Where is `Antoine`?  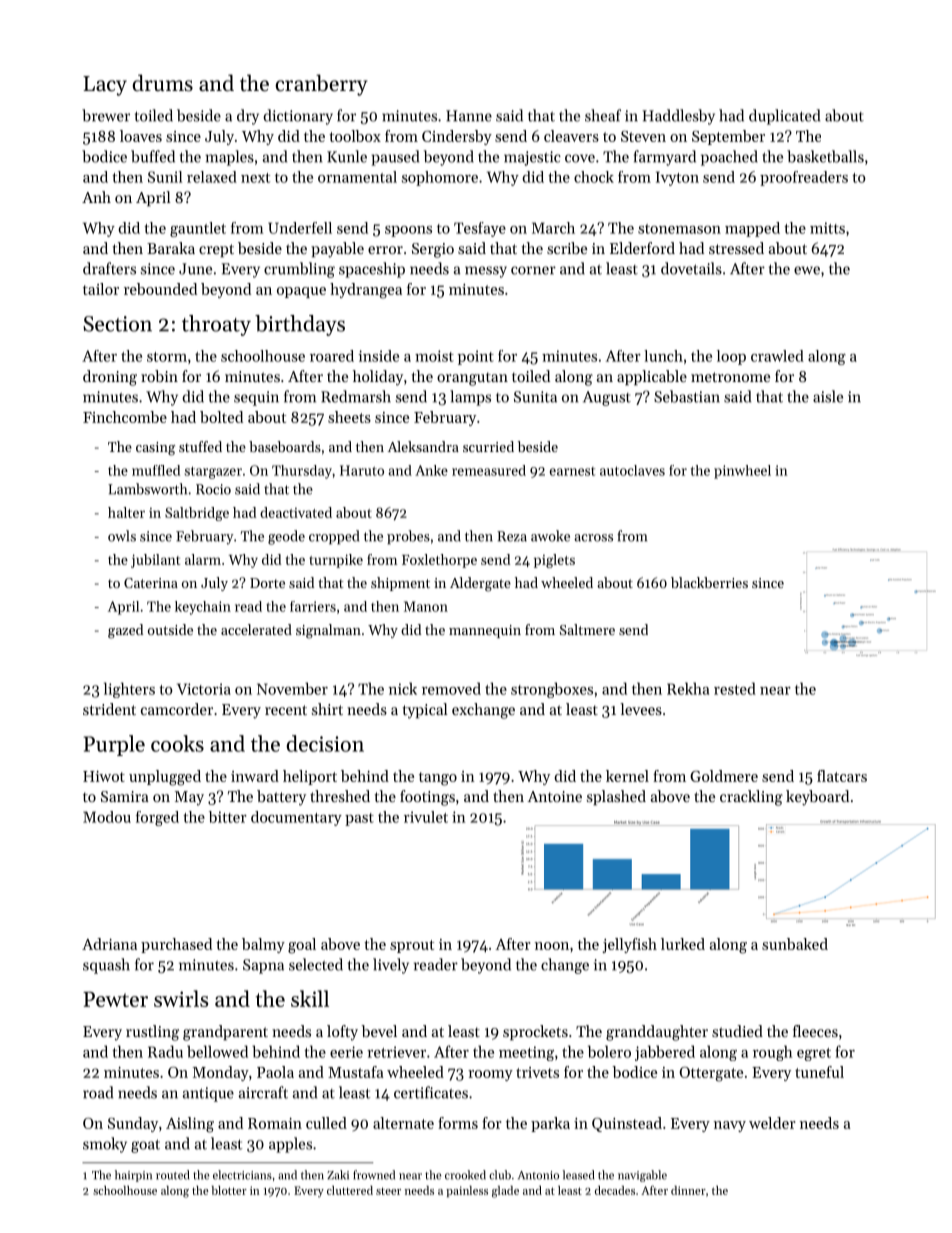 Antoine is located at coordinates (554, 796).
